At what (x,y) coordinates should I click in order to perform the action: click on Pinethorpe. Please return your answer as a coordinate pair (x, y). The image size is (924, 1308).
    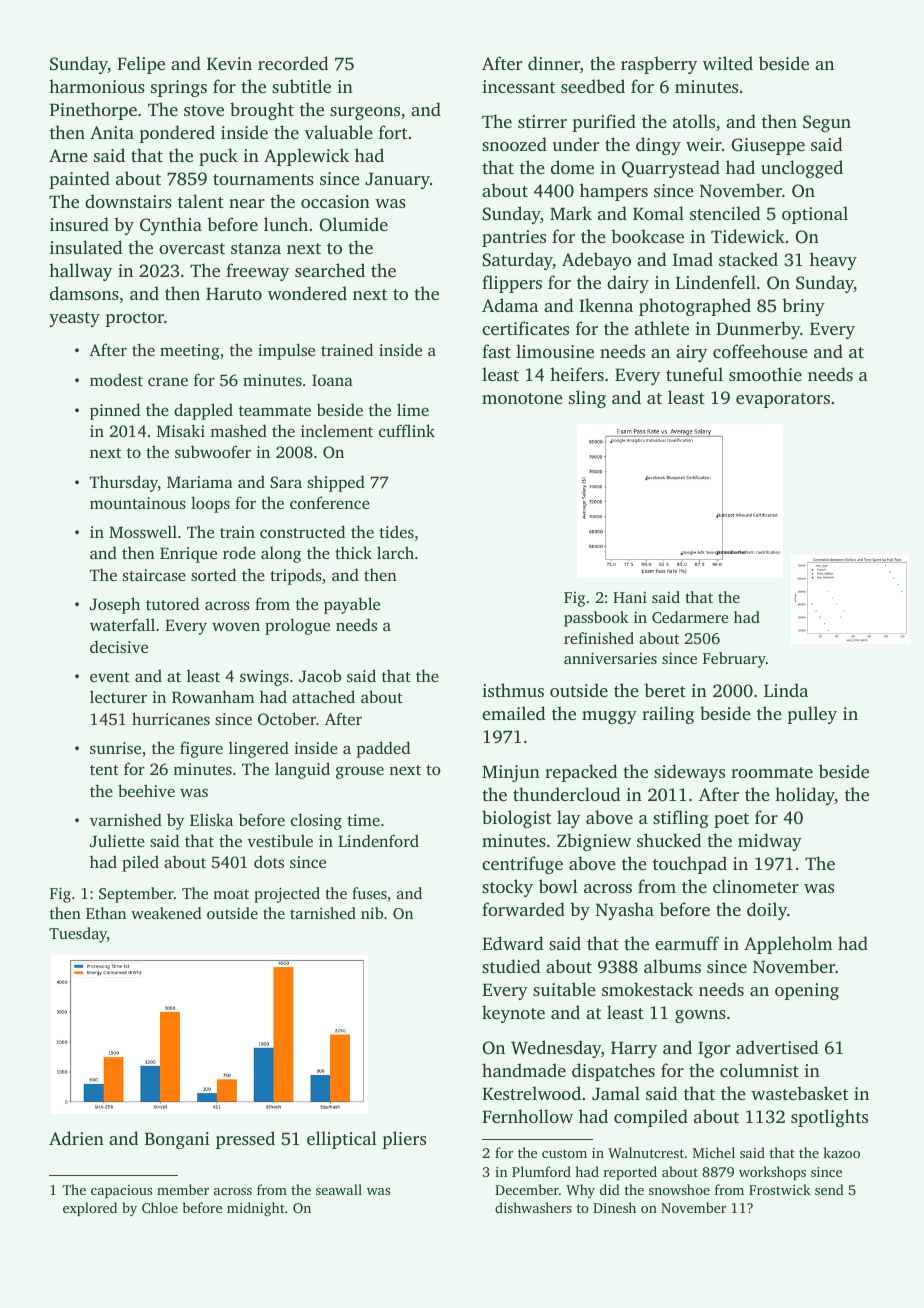
    Looking at the image, I should click on (93, 111).
